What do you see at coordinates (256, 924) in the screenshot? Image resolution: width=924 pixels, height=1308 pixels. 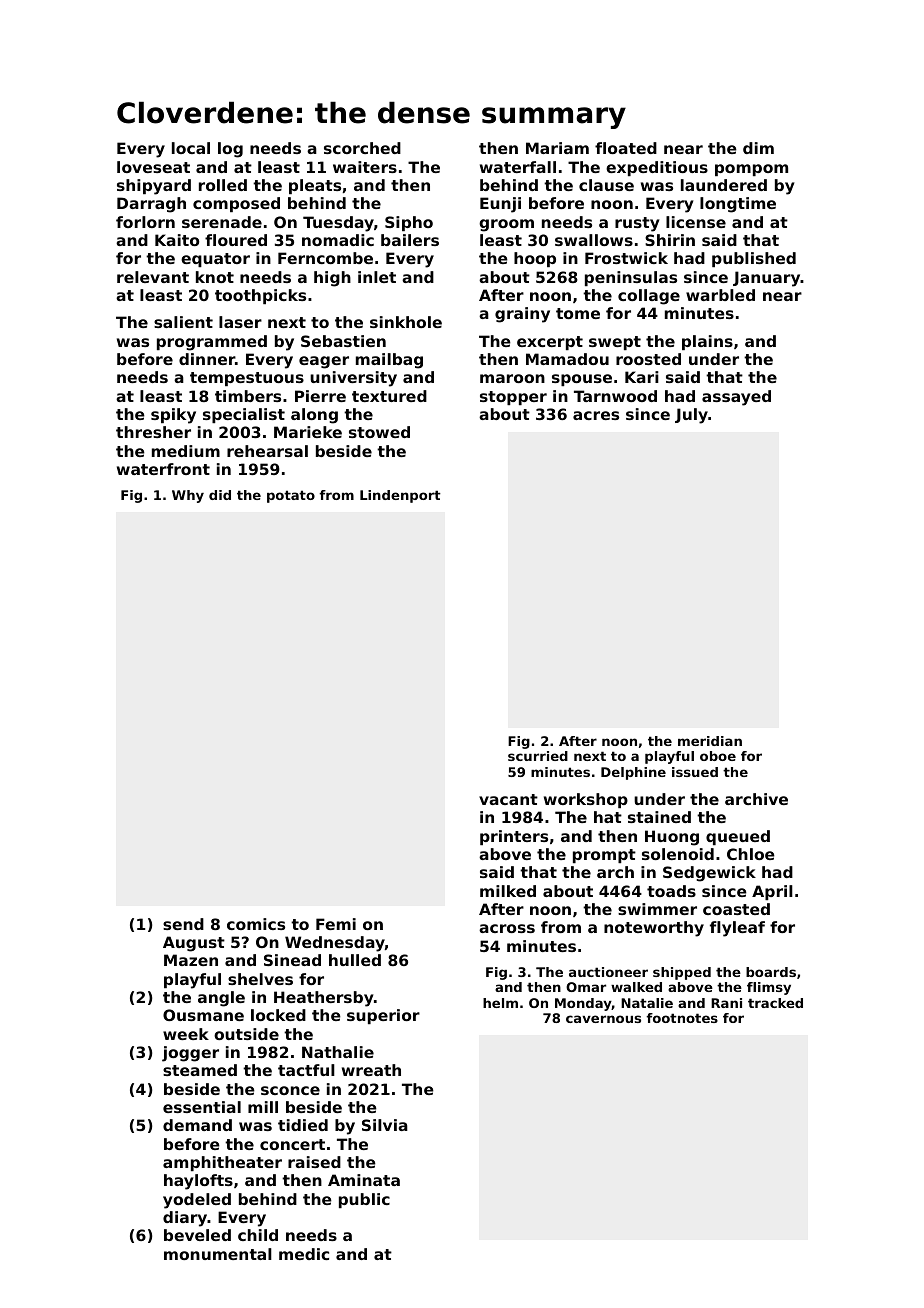 I see `comics` at bounding box center [256, 924].
